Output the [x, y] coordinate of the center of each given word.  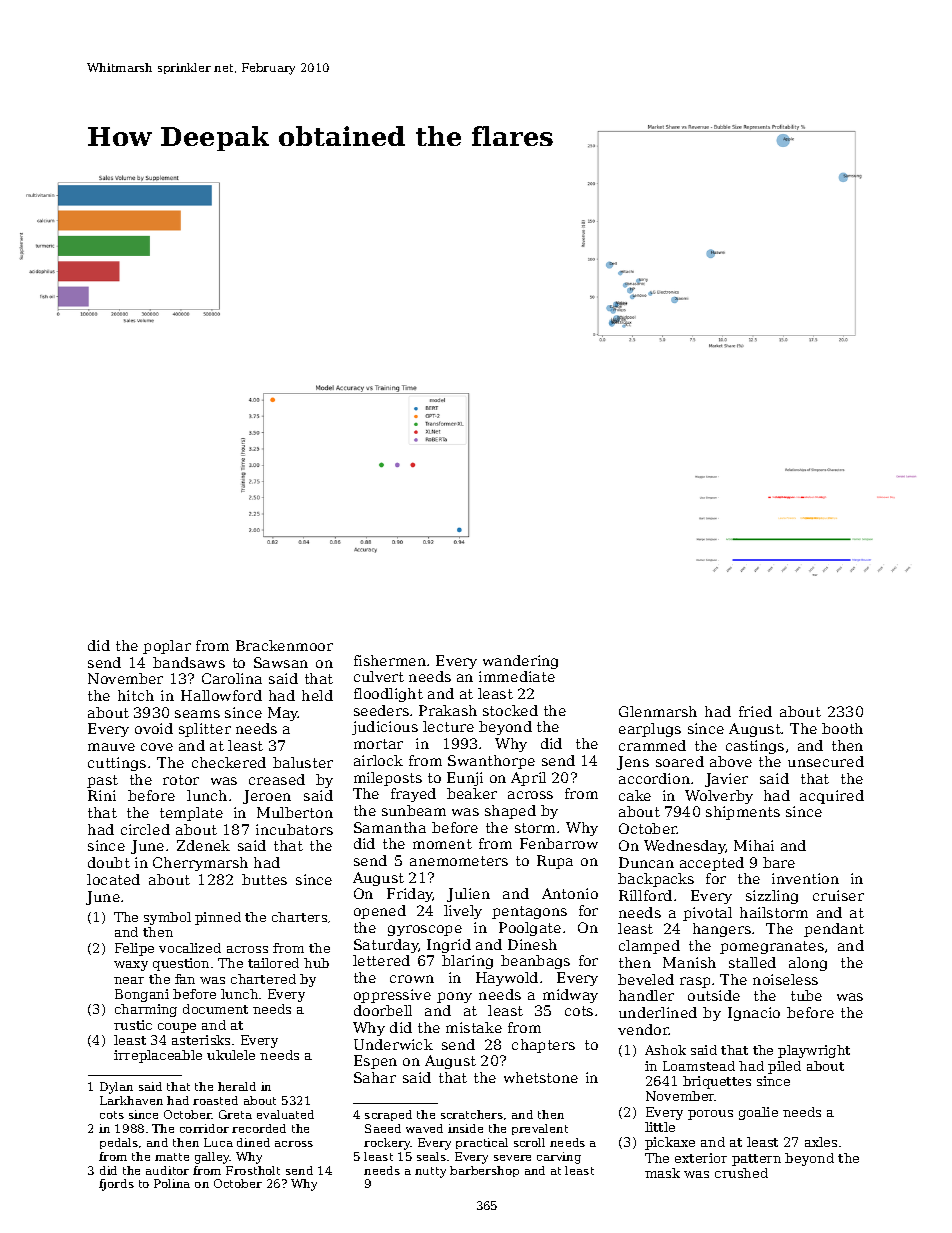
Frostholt [253, 1170]
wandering [520, 662]
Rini [102, 795]
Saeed [383, 1128]
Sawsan [281, 662]
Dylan [116, 1088]
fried [755, 711]
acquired [832, 797]
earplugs [650, 730]
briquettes [717, 1082]
